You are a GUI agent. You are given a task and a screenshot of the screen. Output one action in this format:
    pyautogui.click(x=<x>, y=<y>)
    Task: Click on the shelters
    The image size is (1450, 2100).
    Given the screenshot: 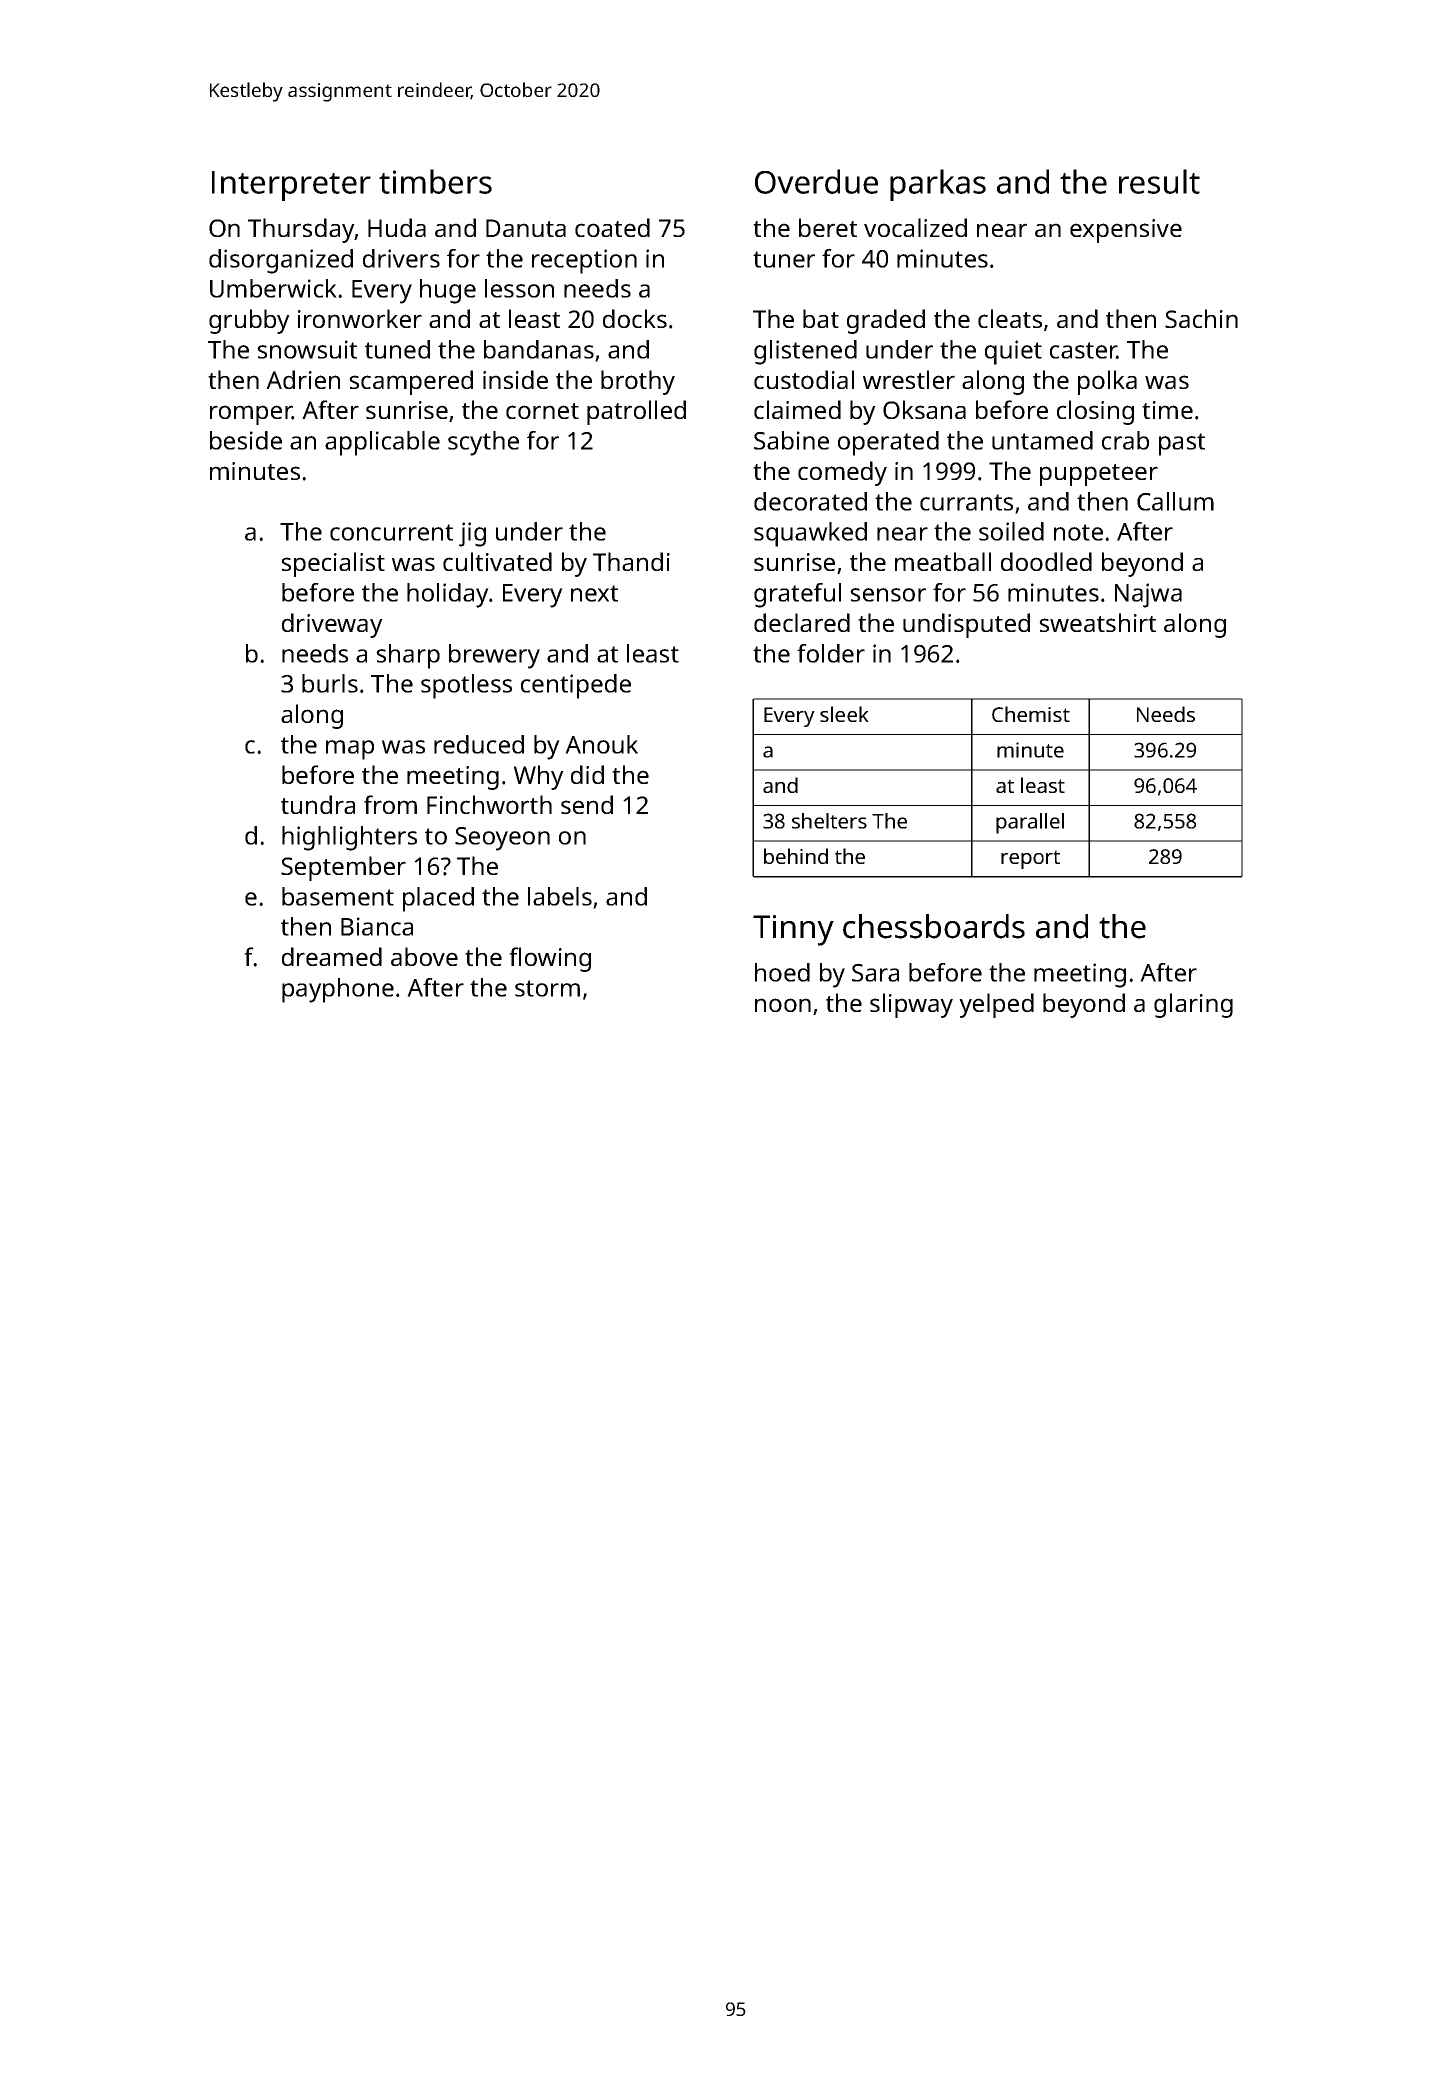 What is the action you would take?
    pyautogui.click(x=829, y=821)
